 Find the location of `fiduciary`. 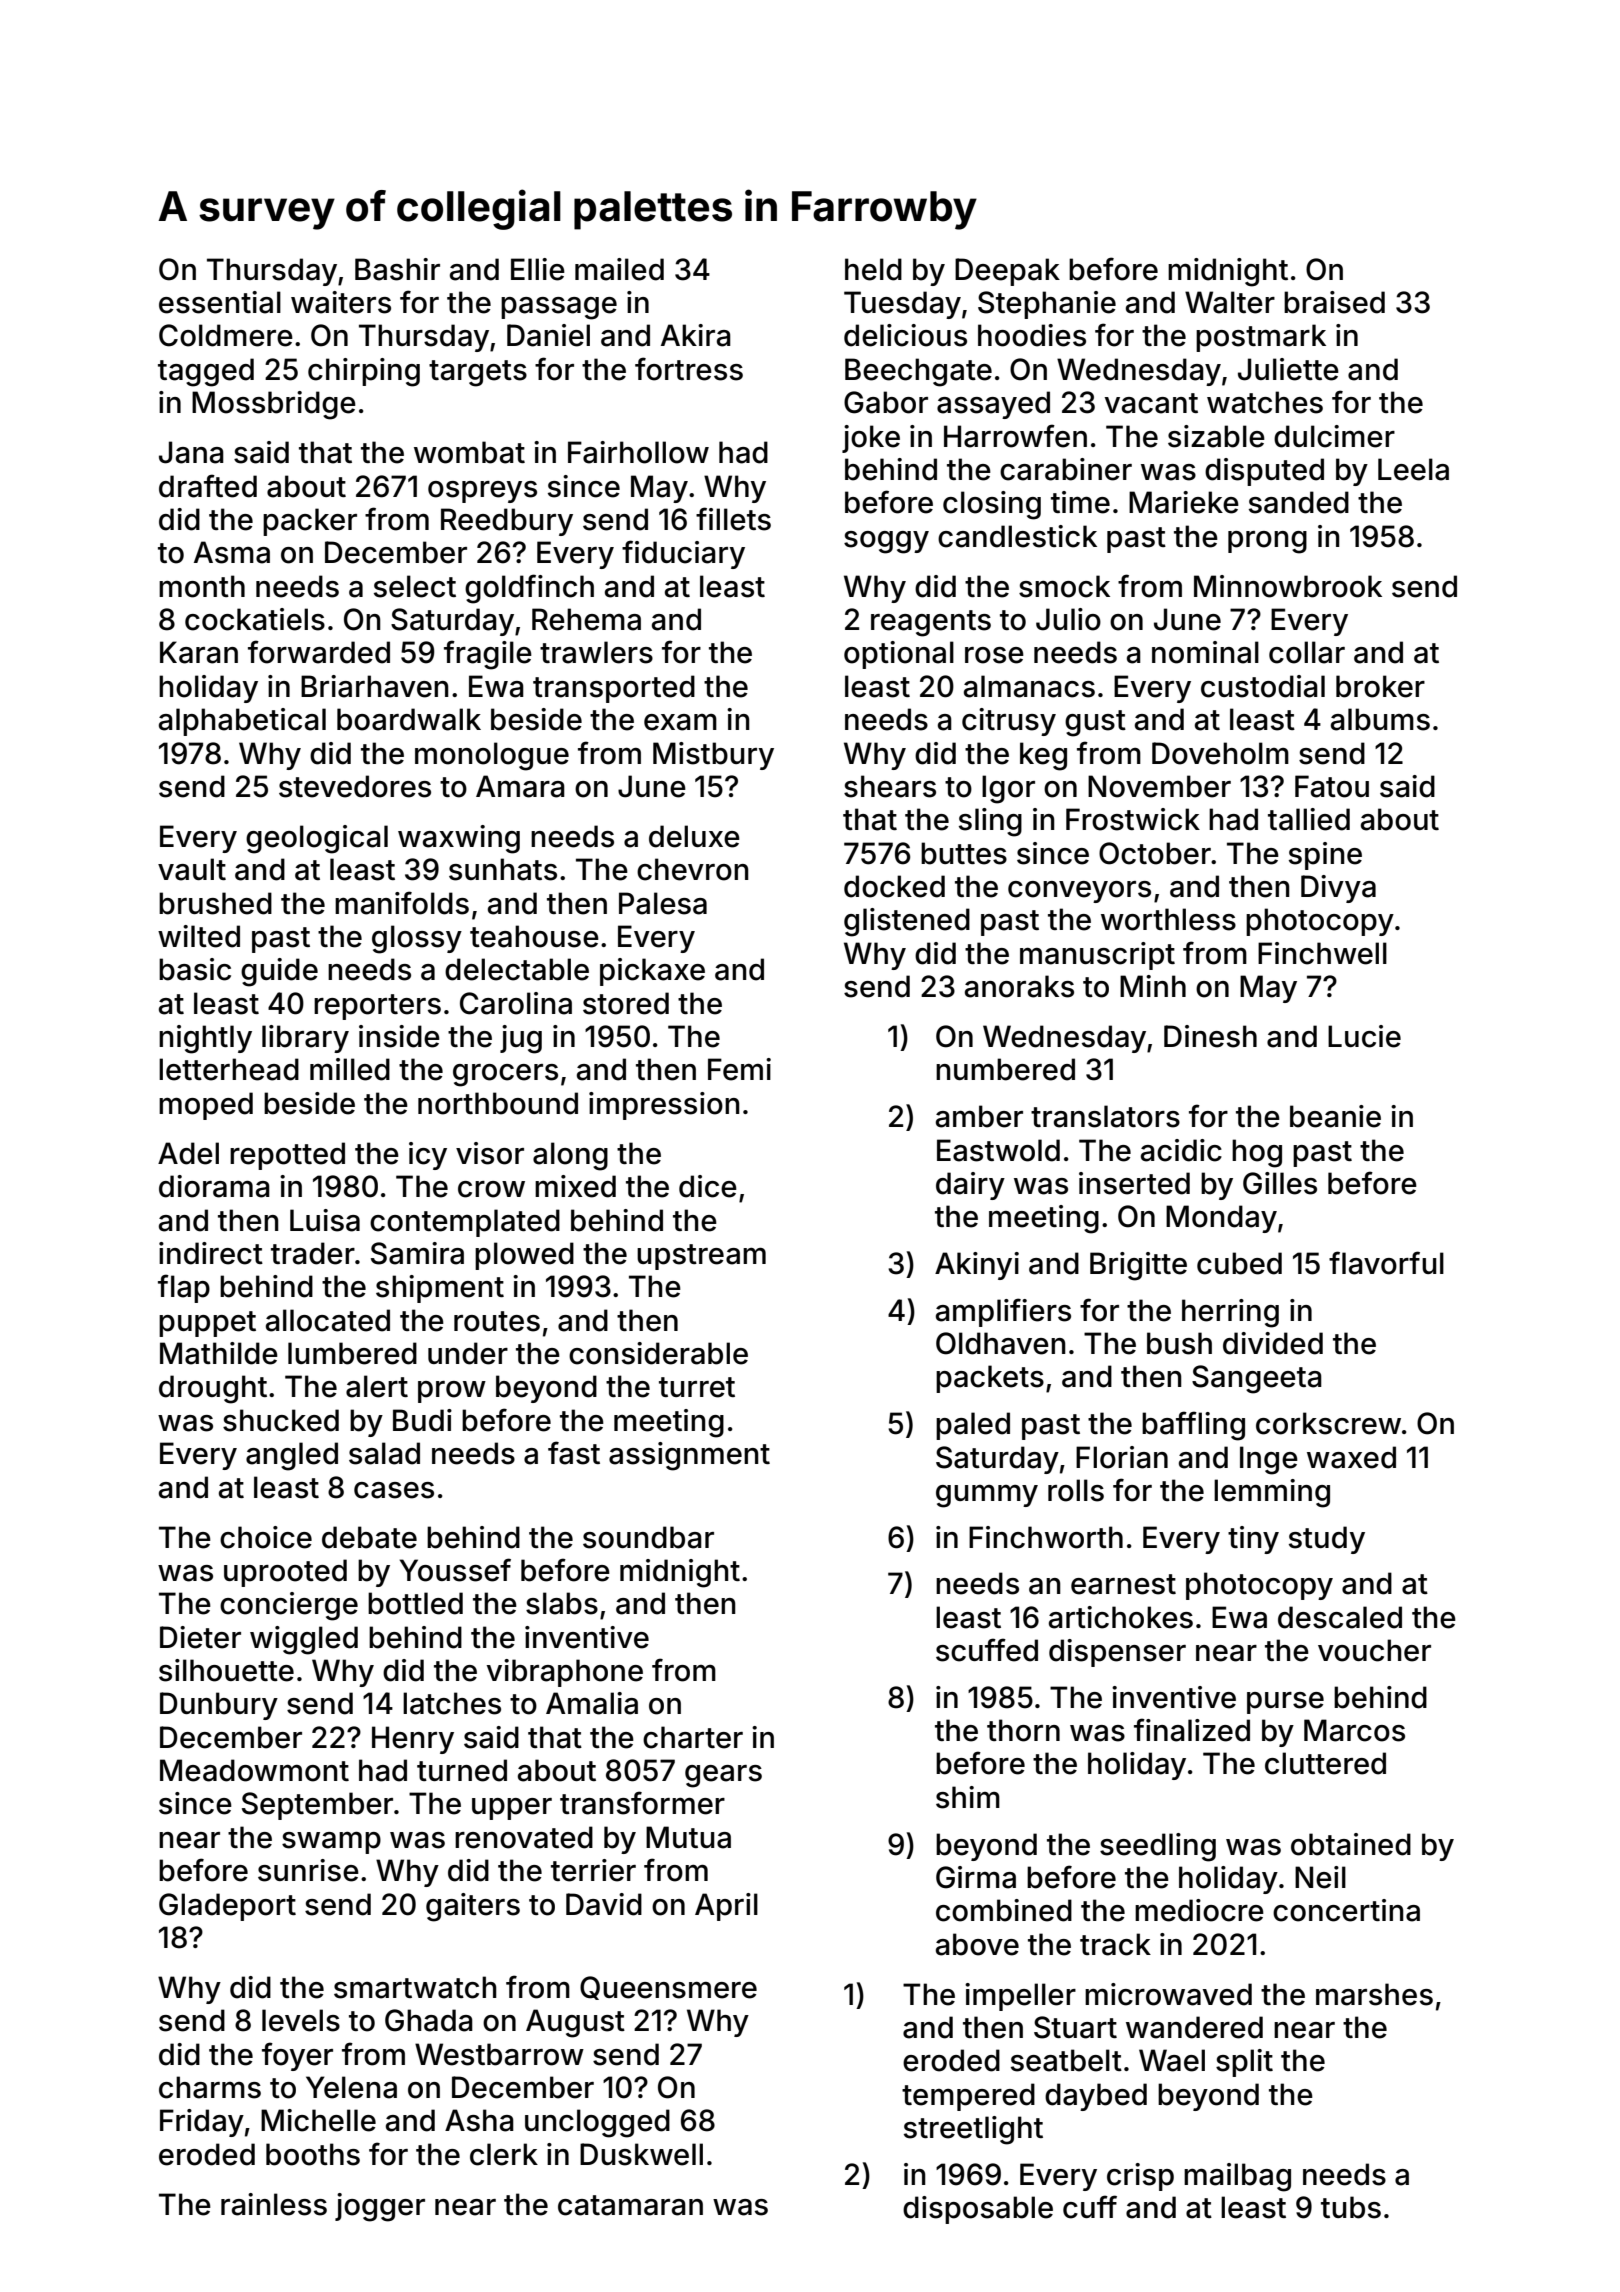

fiduciary is located at coordinates (683, 554).
